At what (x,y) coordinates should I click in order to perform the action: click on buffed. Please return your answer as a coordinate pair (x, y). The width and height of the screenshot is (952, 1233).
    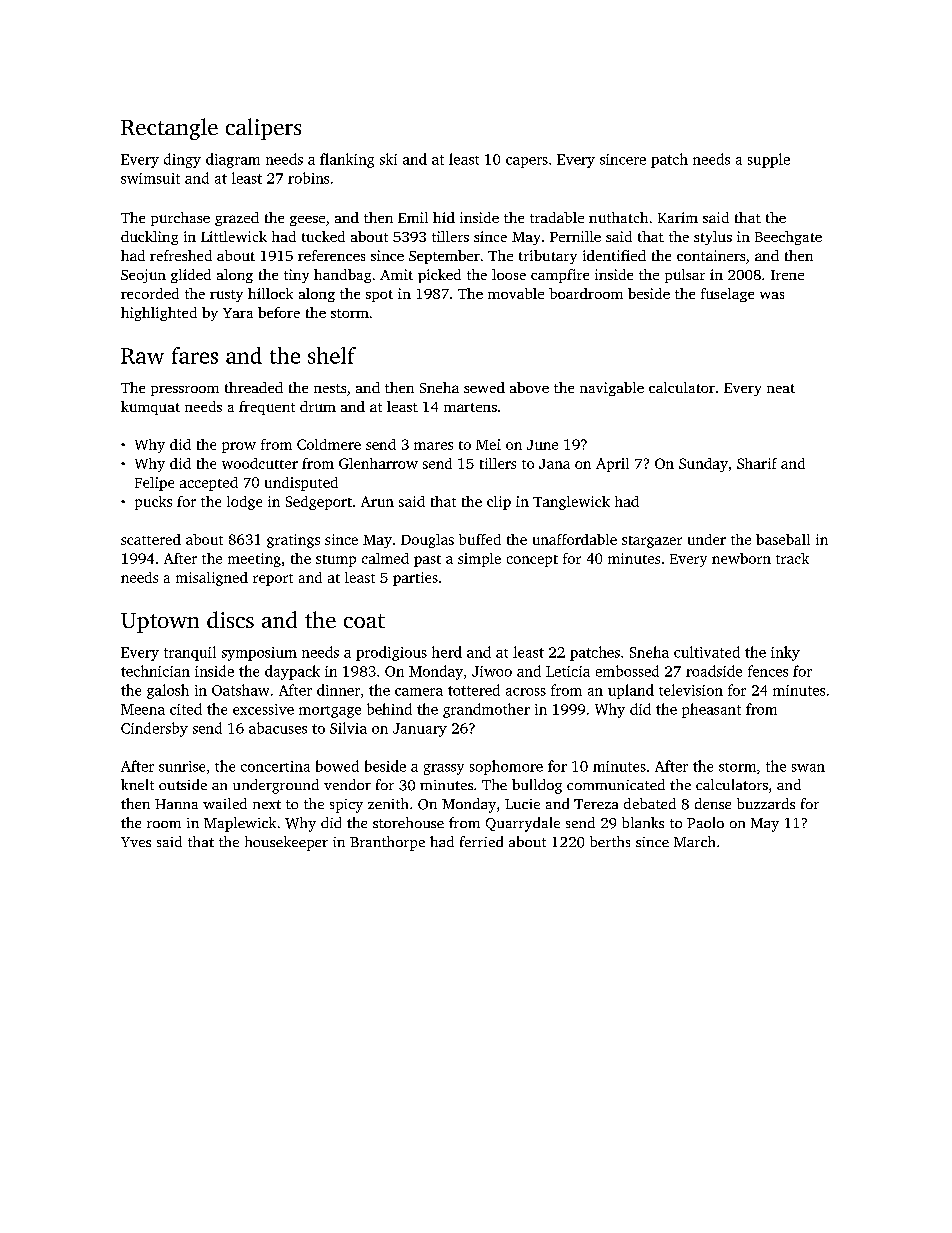
    Looking at the image, I should click on (480, 539).
